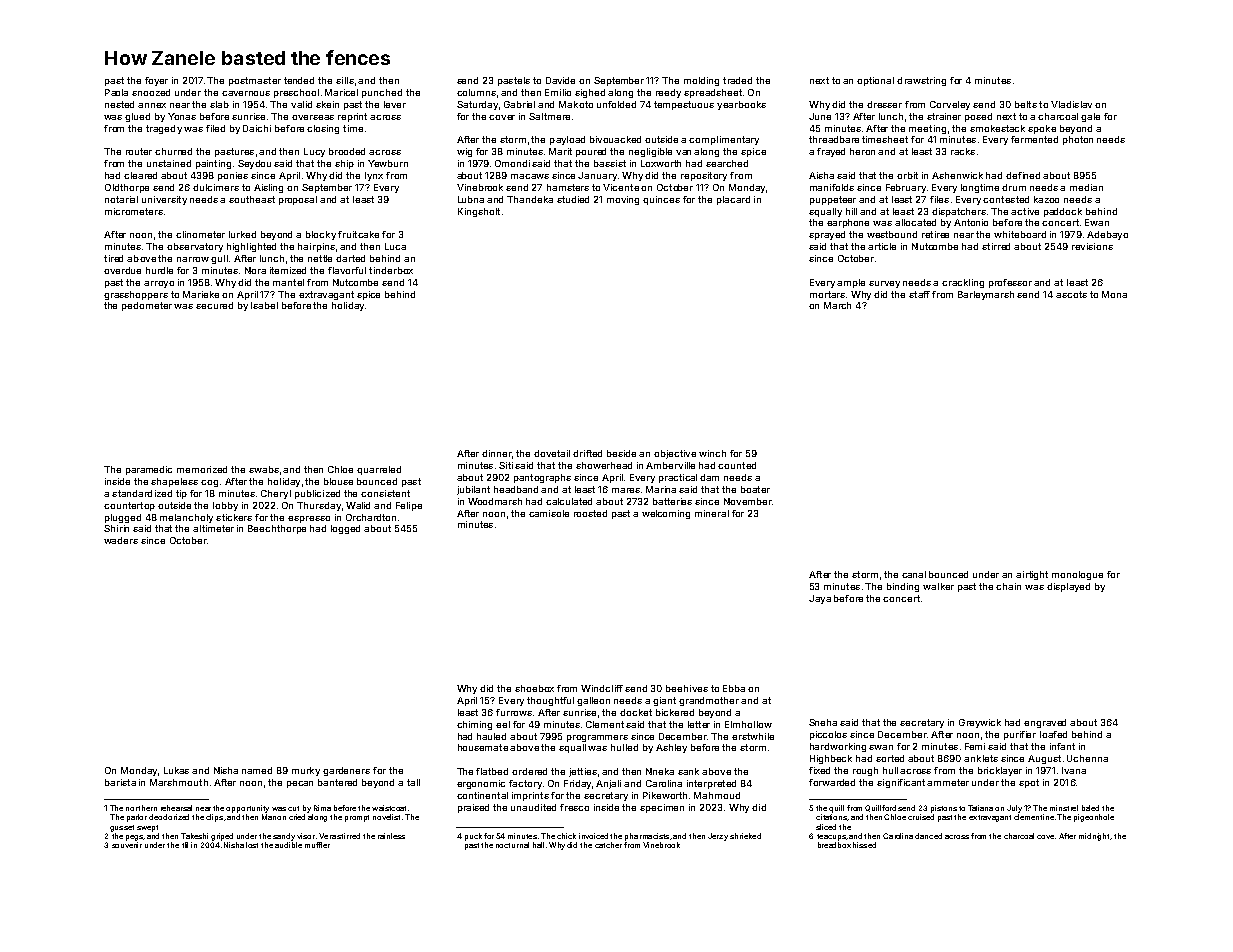 Image resolution: width=1233 pixels, height=952 pixels. What do you see at coordinates (156, 81) in the document?
I see `foyer` at bounding box center [156, 81].
